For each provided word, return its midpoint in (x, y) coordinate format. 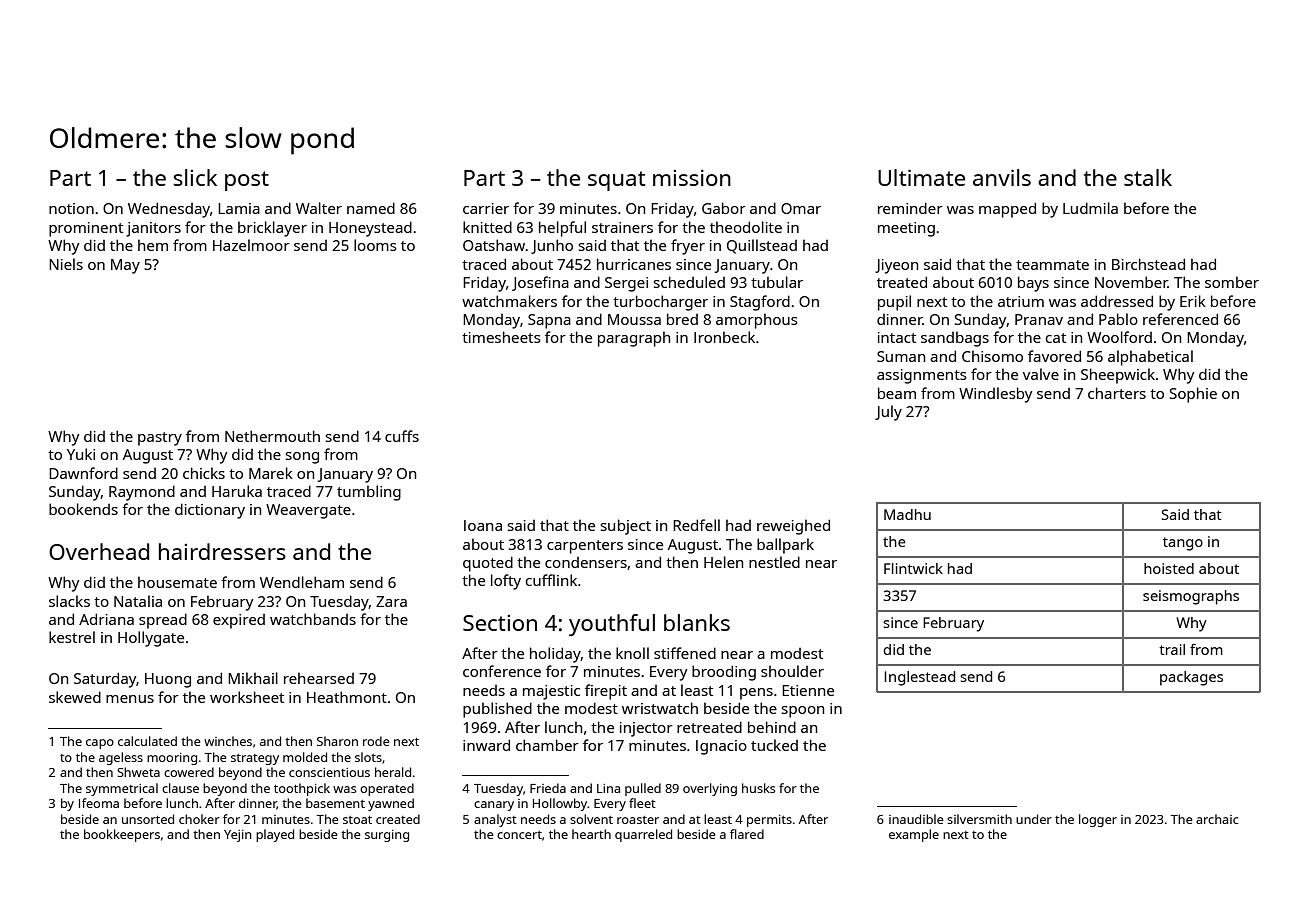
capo (100, 744)
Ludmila (1090, 208)
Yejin (238, 836)
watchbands (313, 619)
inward (486, 745)
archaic (1217, 819)
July (888, 413)
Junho (552, 246)
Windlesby (996, 395)
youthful (612, 625)
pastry (160, 439)
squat (616, 181)
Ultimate (921, 177)
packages (1191, 678)
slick (195, 177)
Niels (66, 264)
